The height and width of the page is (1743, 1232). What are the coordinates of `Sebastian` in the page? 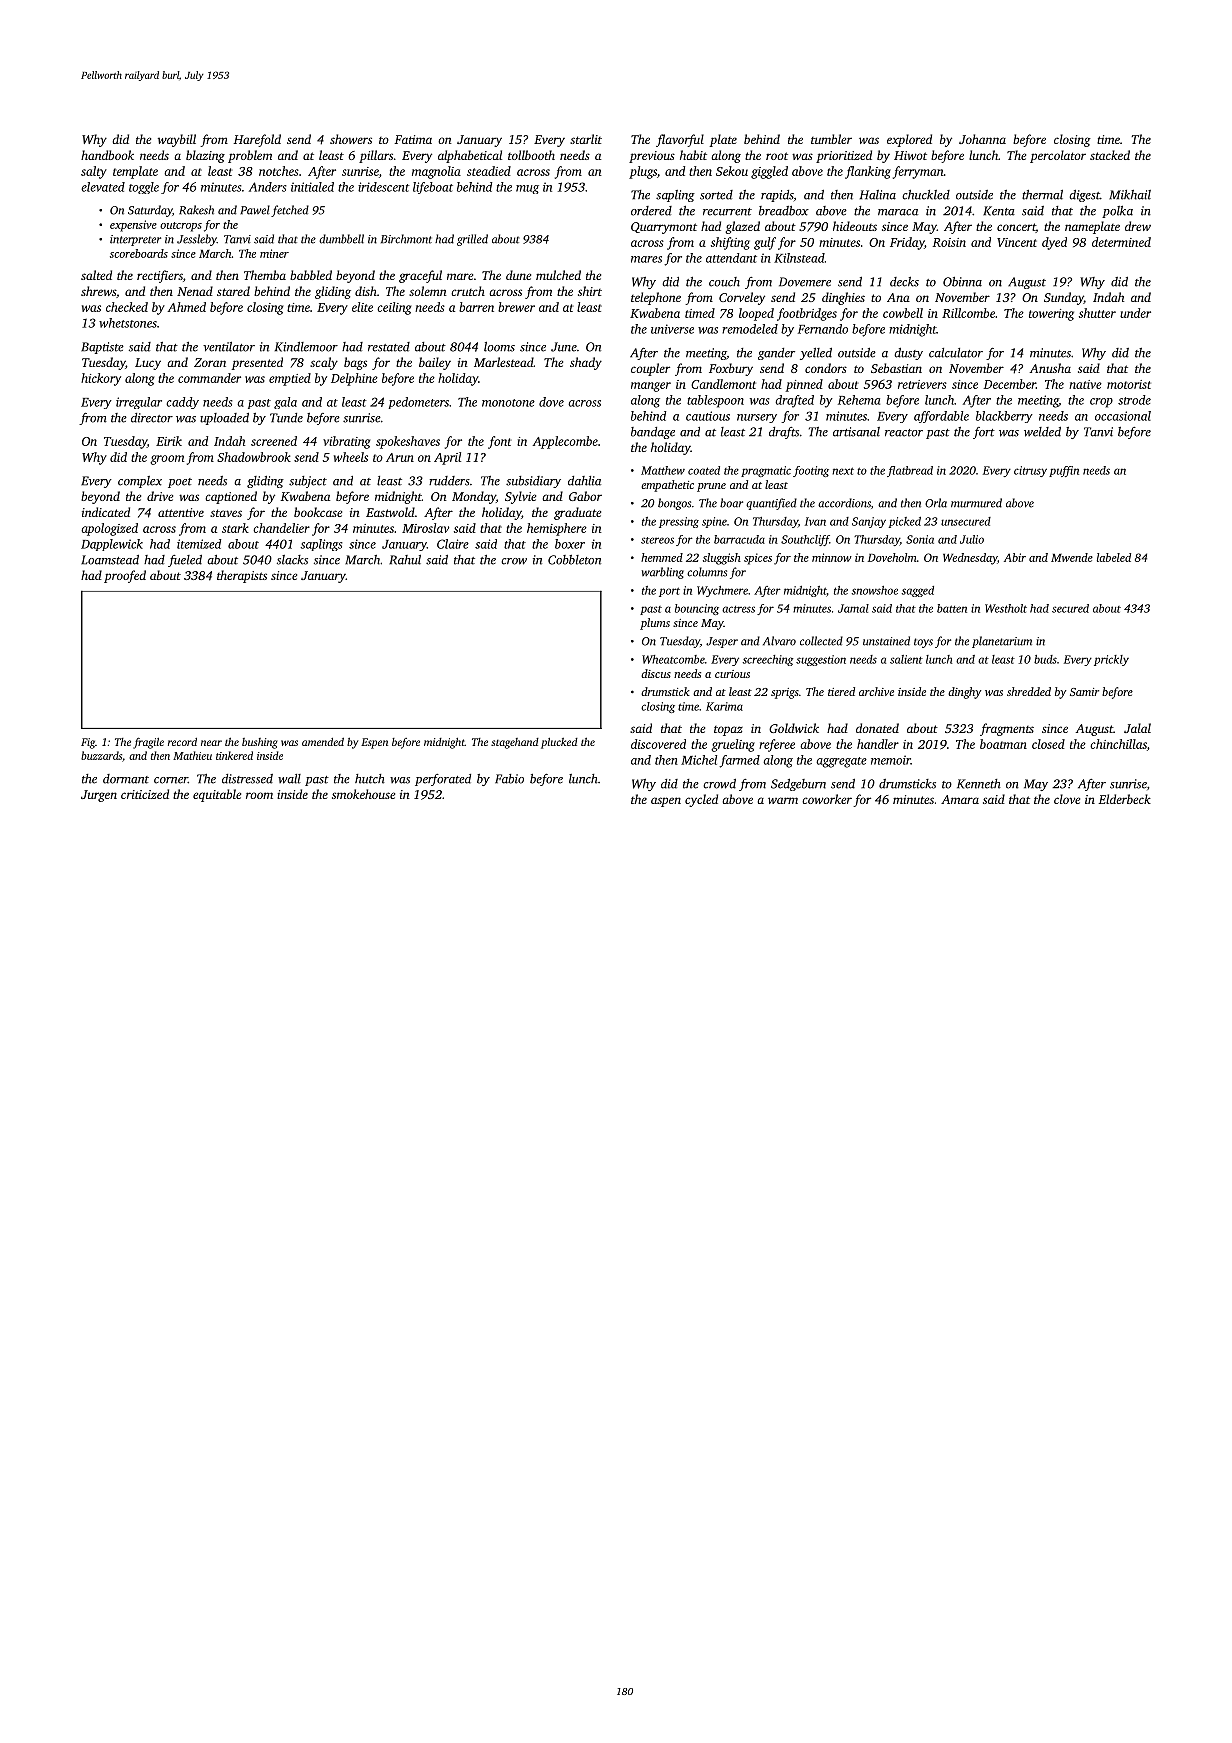 It's located at (896, 368).
